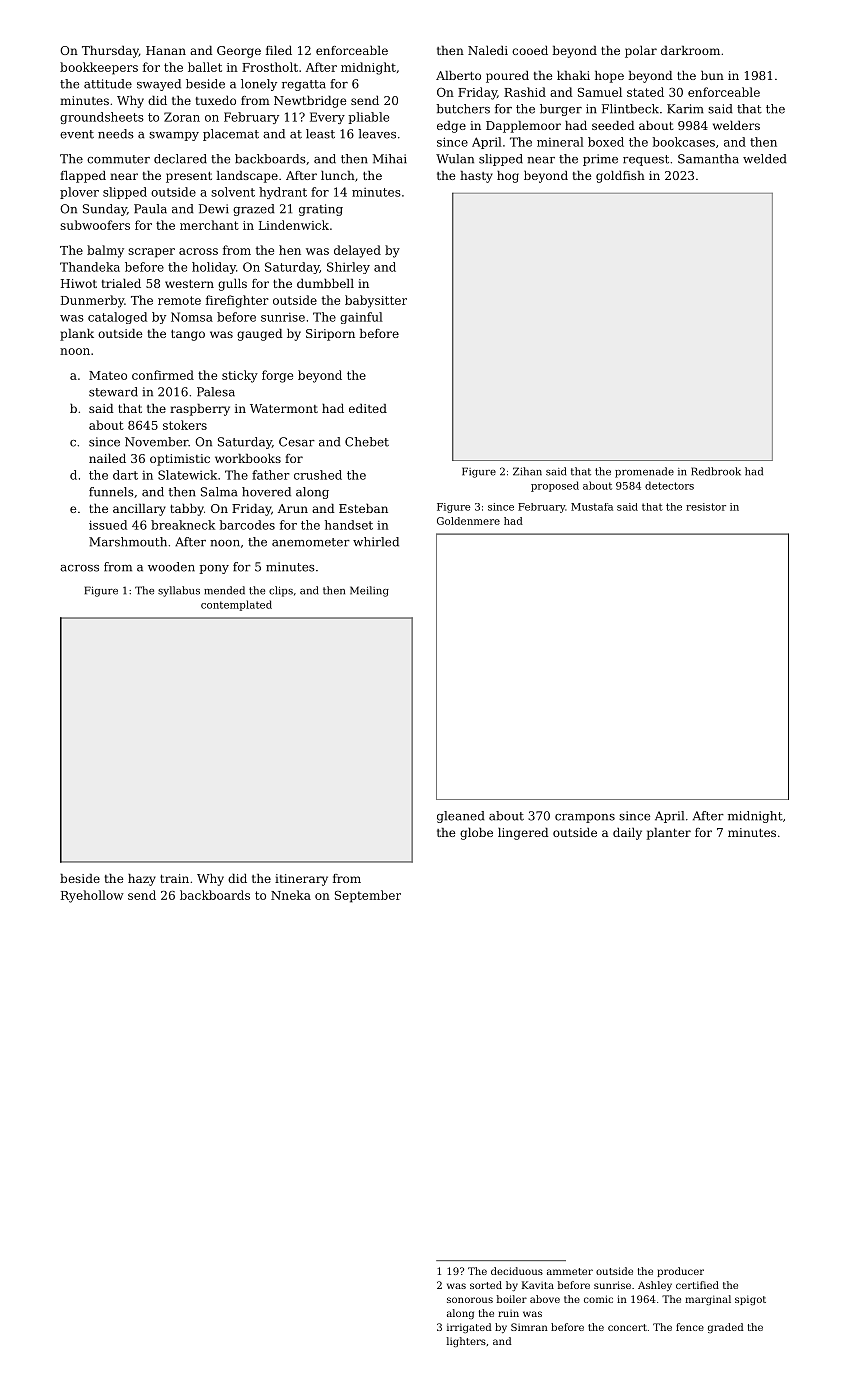 Image resolution: width=849 pixels, height=1400 pixels. Describe the element at coordinates (641, 52) in the screenshot. I see `polar` at that location.
